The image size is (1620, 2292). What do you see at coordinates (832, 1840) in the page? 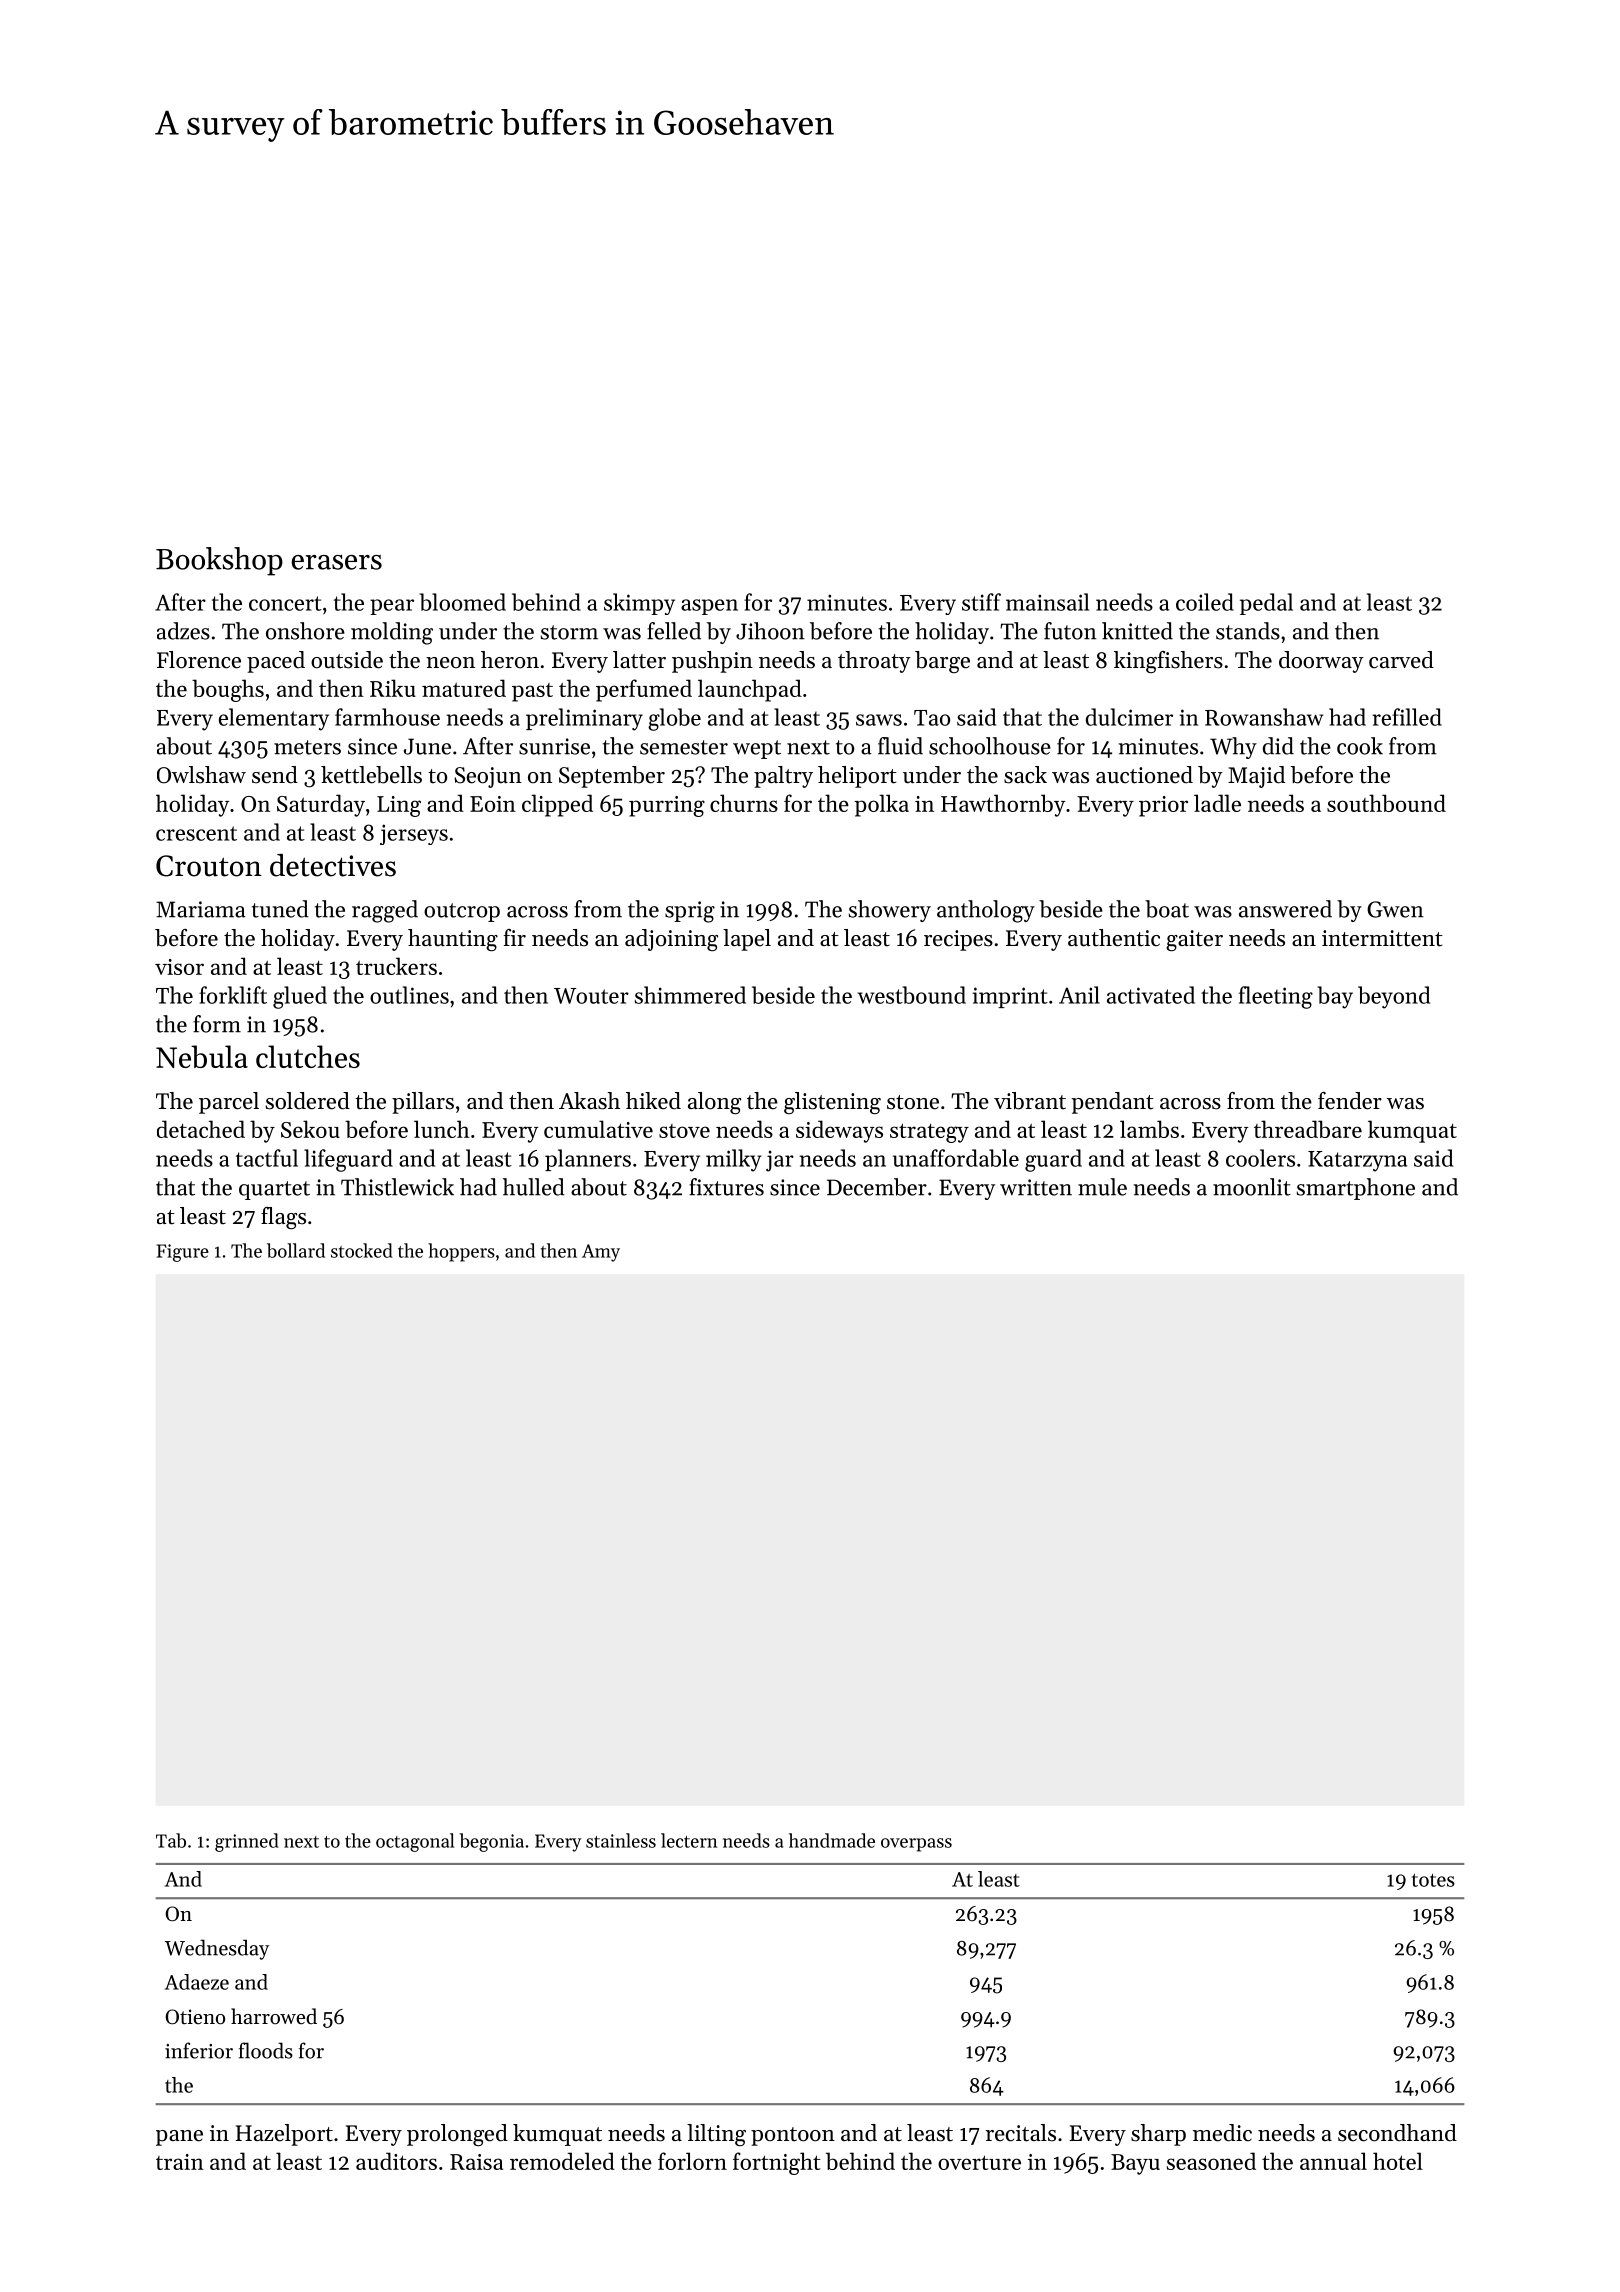
I see `handmade` at bounding box center [832, 1840].
